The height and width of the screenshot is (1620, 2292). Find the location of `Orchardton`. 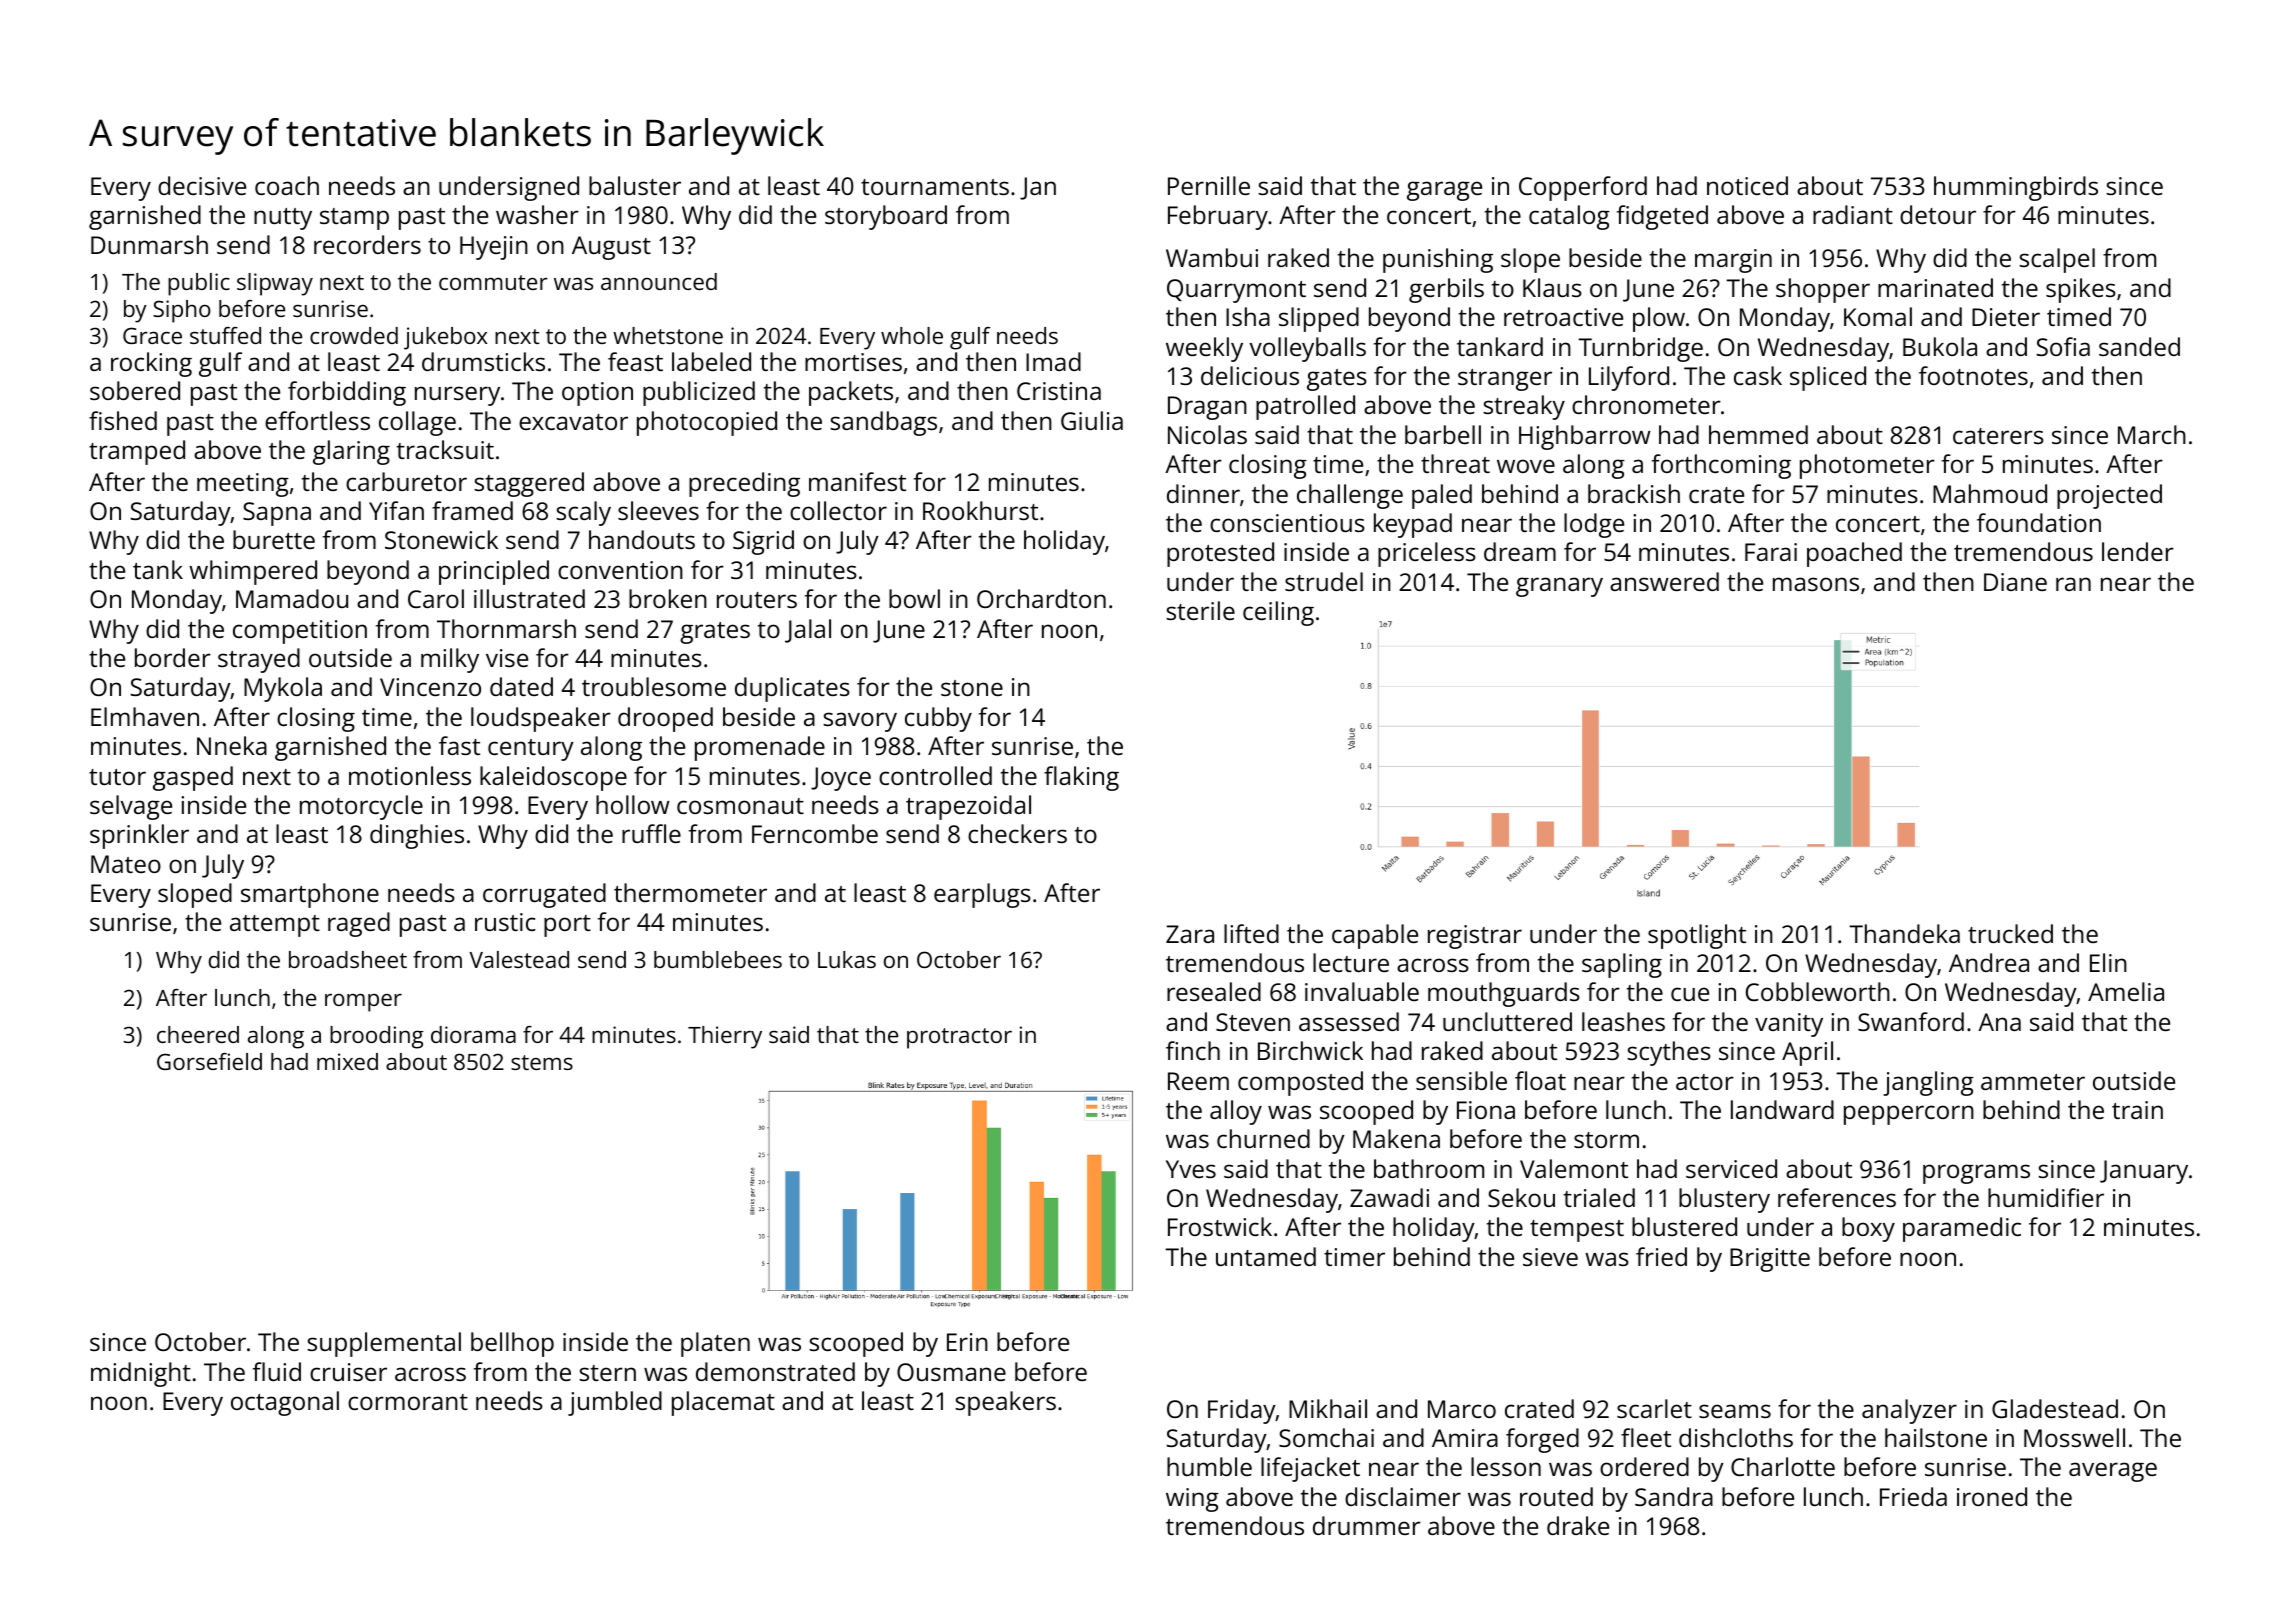

Orchardton is located at coordinates (1041, 598).
